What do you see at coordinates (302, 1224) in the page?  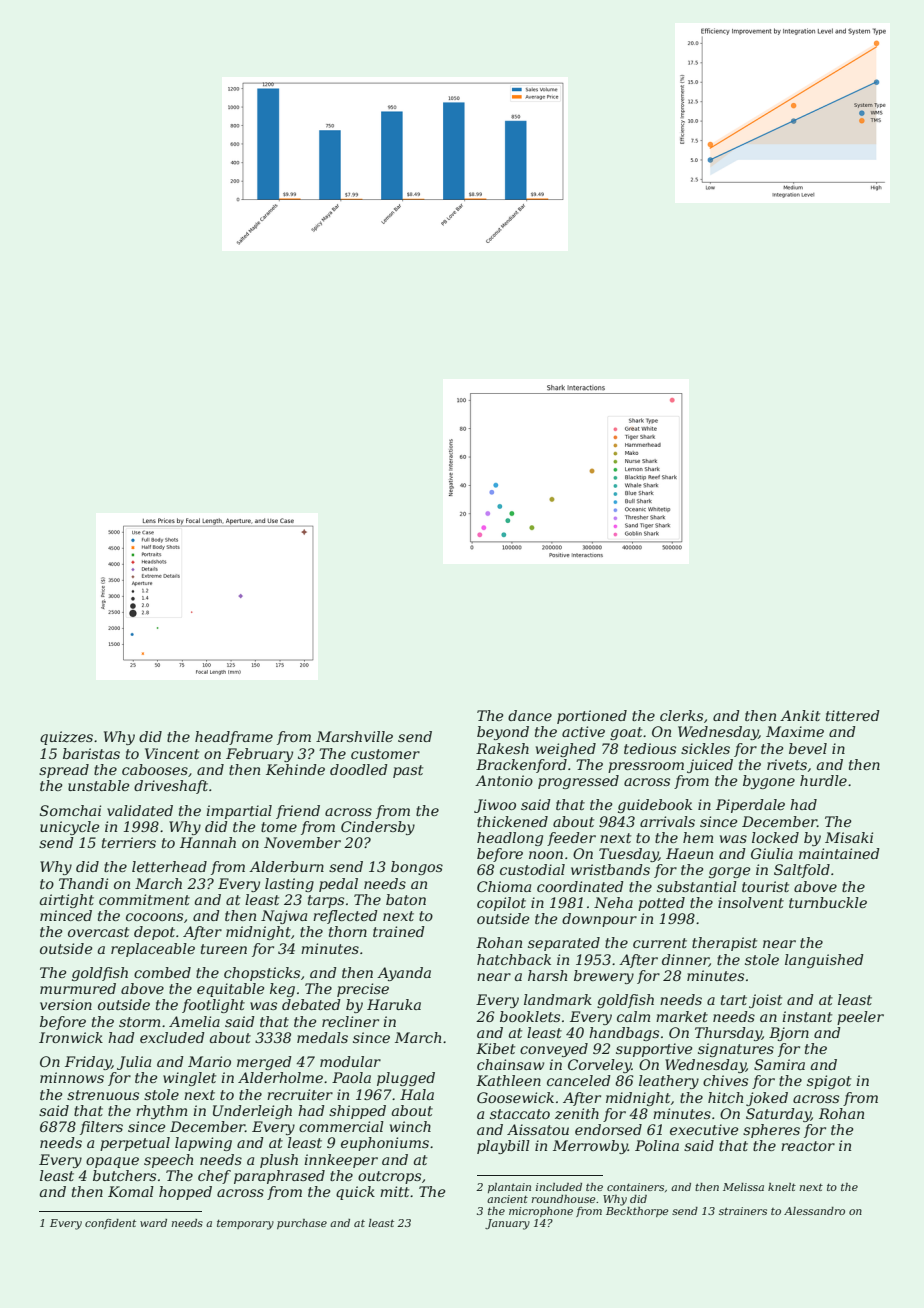 I see `purchase` at bounding box center [302, 1224].
